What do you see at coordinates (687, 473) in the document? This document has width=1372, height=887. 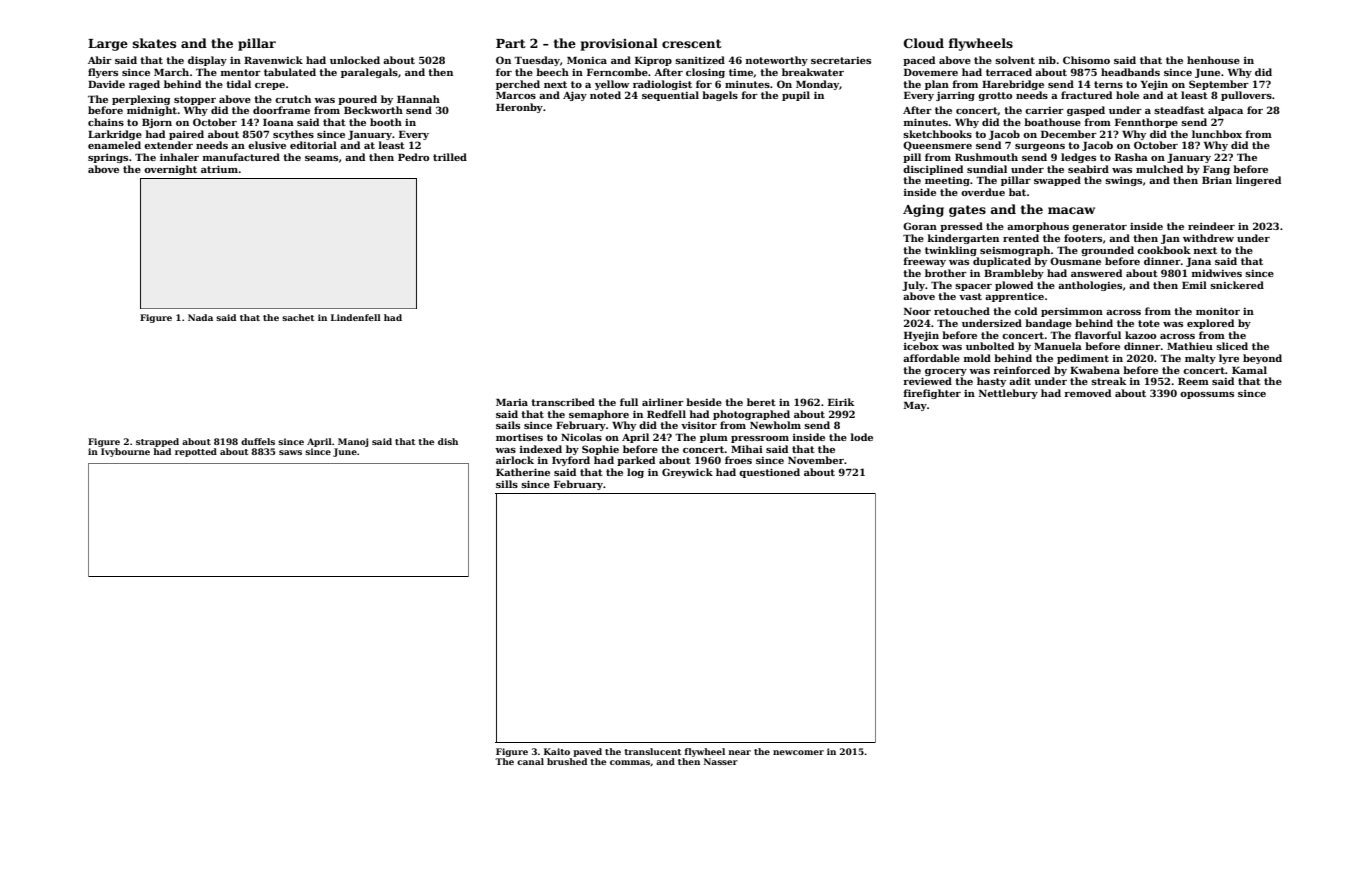 I see `Greywick` at bounding box center [687, 473].
